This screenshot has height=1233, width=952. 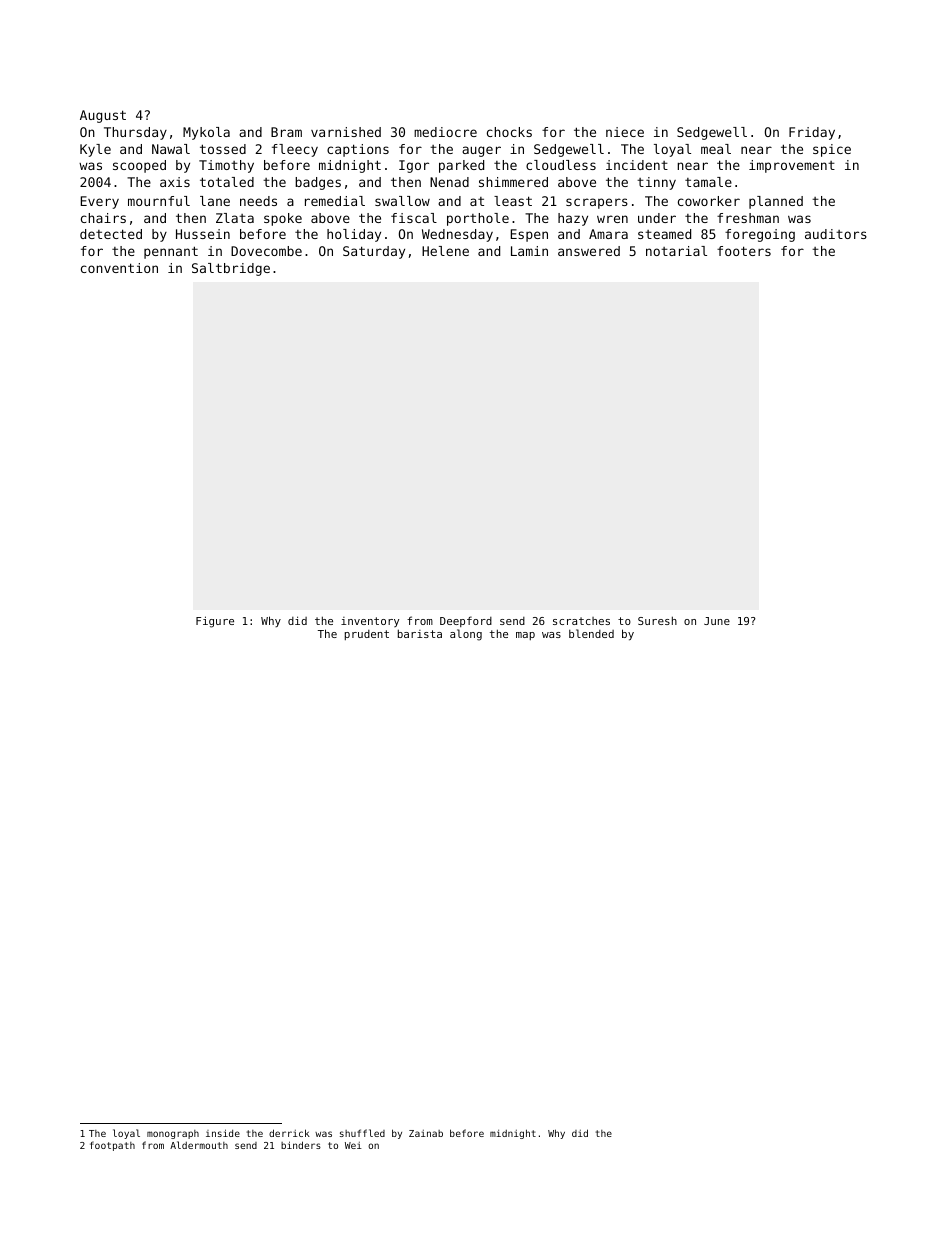 What do you see at coordinates (525, 636) in the screenshot?
I see `map` at bounding box center [525, 636].
